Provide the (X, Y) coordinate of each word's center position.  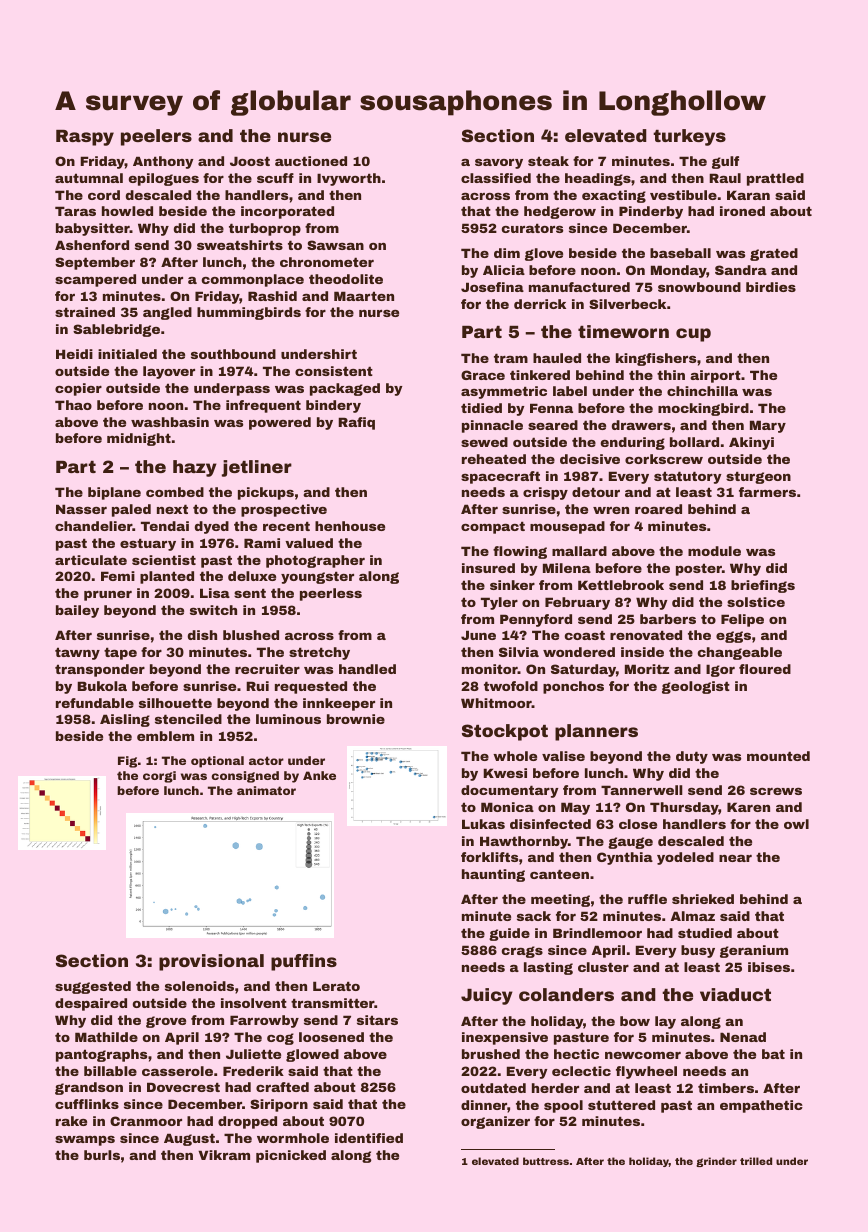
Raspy (85, 138)
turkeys (689, 137)
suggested (93, 987)
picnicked (291, 1156)
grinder (716, 1162)
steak (548, 161)
